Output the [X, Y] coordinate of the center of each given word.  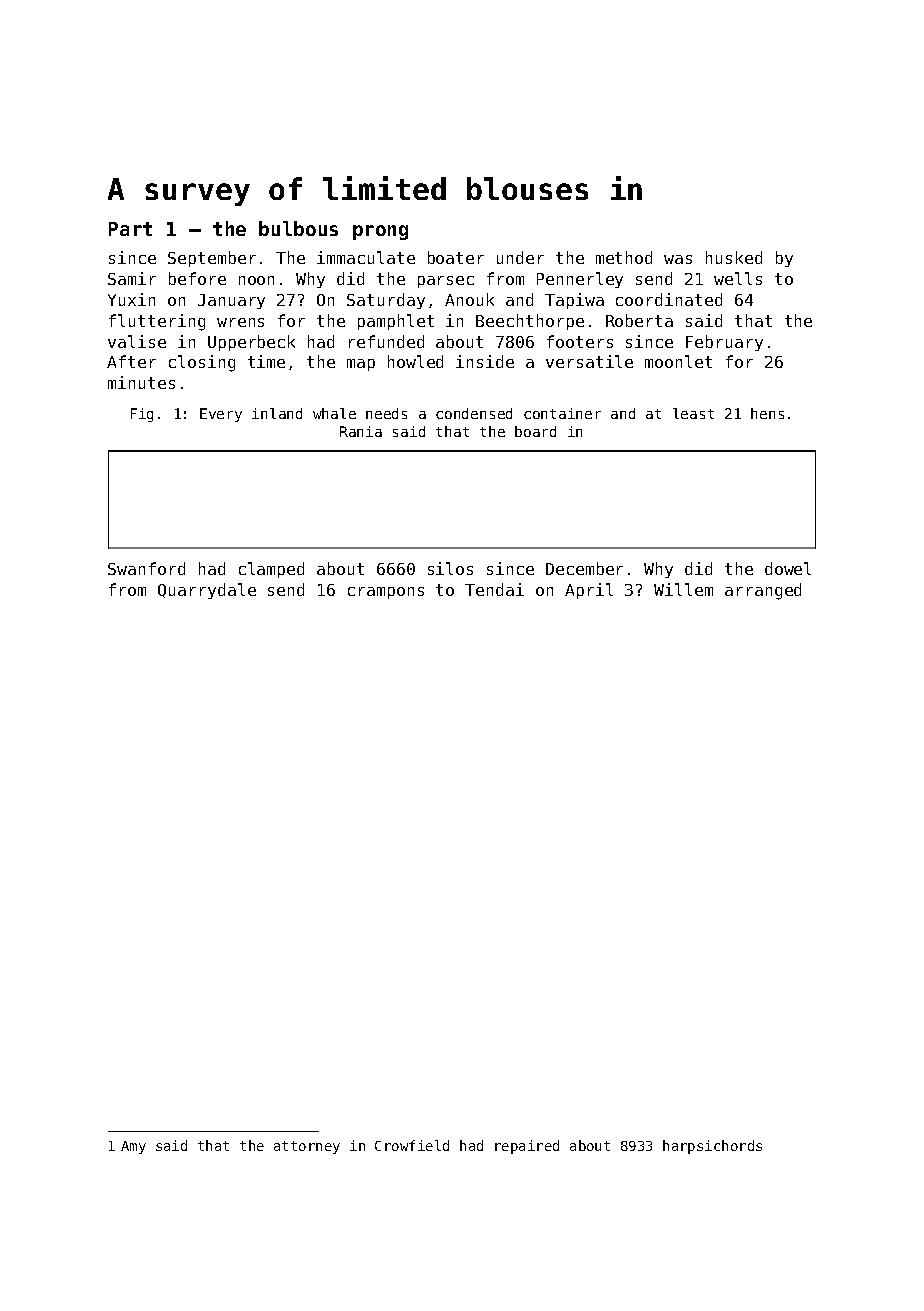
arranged [763, 591]
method [624, 257]
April [589, 591]
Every [221, 415]
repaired [527, 1147]
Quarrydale [207, 591]
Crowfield [412, 1145]
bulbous [298, 228]
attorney [307, 1147]
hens [767, 413]
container [562, 413]
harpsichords [712, 1147]
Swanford [146, 568]
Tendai [494, 589]
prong [380, 232]
